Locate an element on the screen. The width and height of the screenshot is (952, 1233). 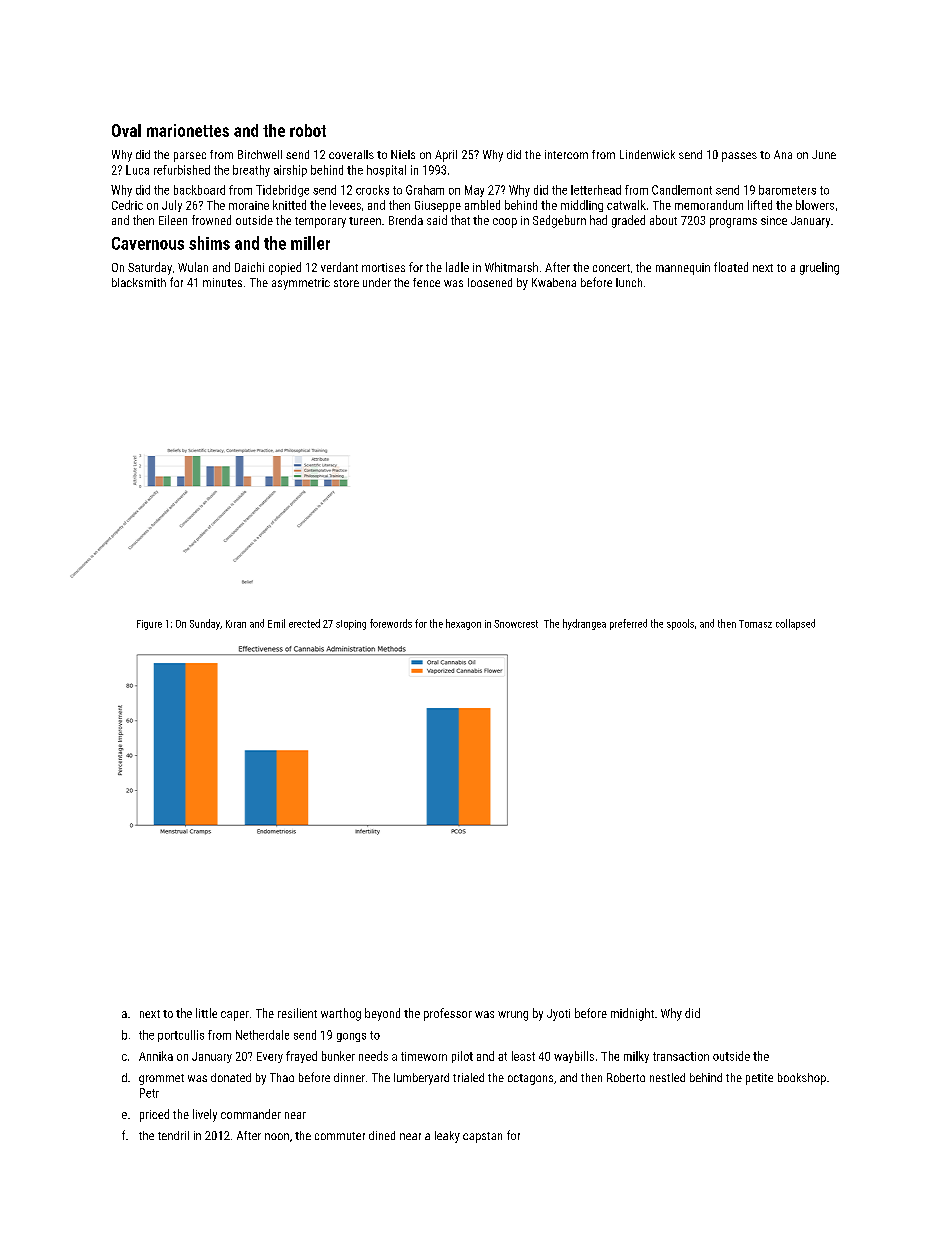
petite is located at coordinates (759, 1079).
